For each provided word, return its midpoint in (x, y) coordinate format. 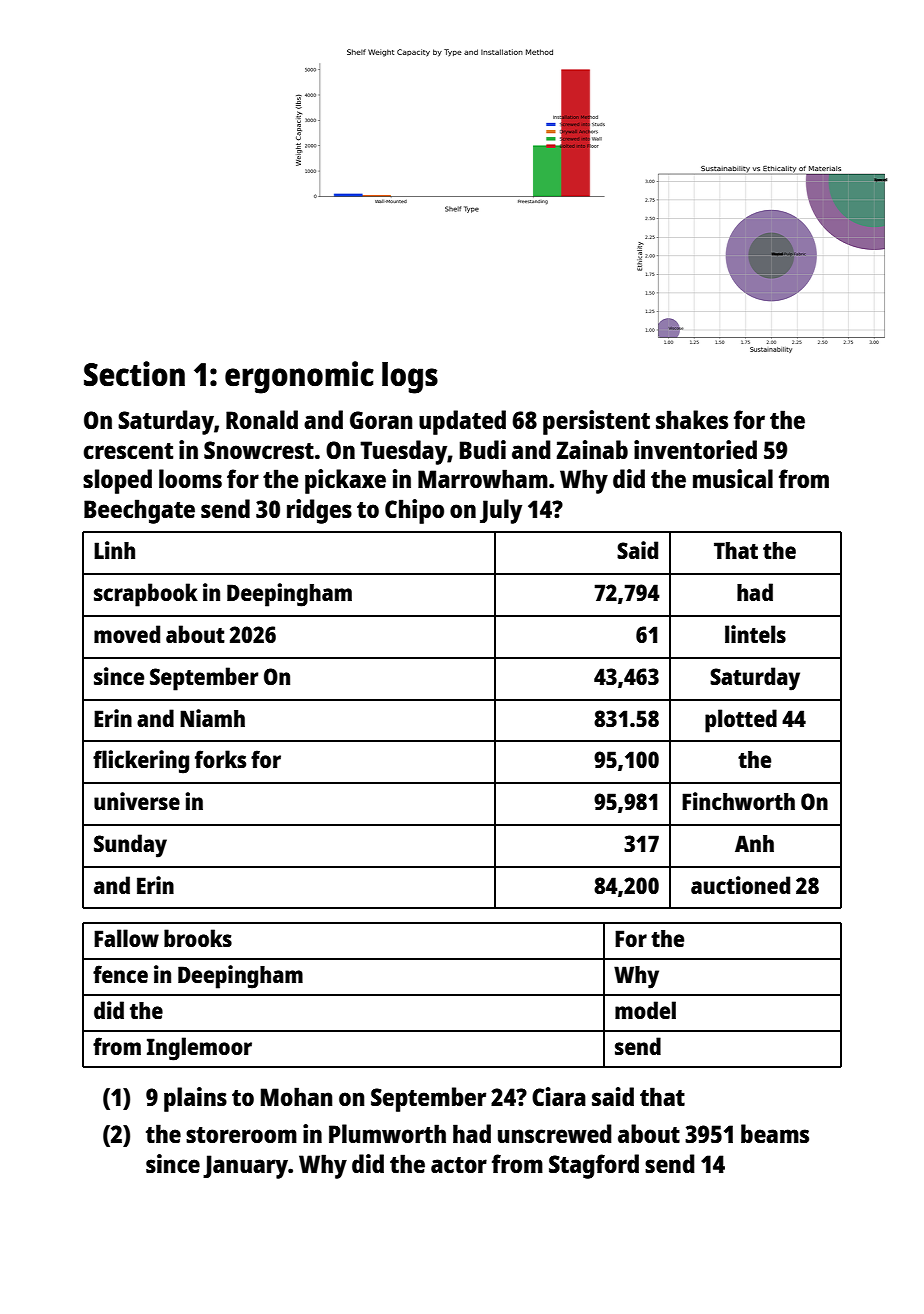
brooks (198, 938)
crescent (128, 451)
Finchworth (738, 801)
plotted (741, 721)
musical (733, 478)
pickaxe (345, 481)
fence (120, 974)
